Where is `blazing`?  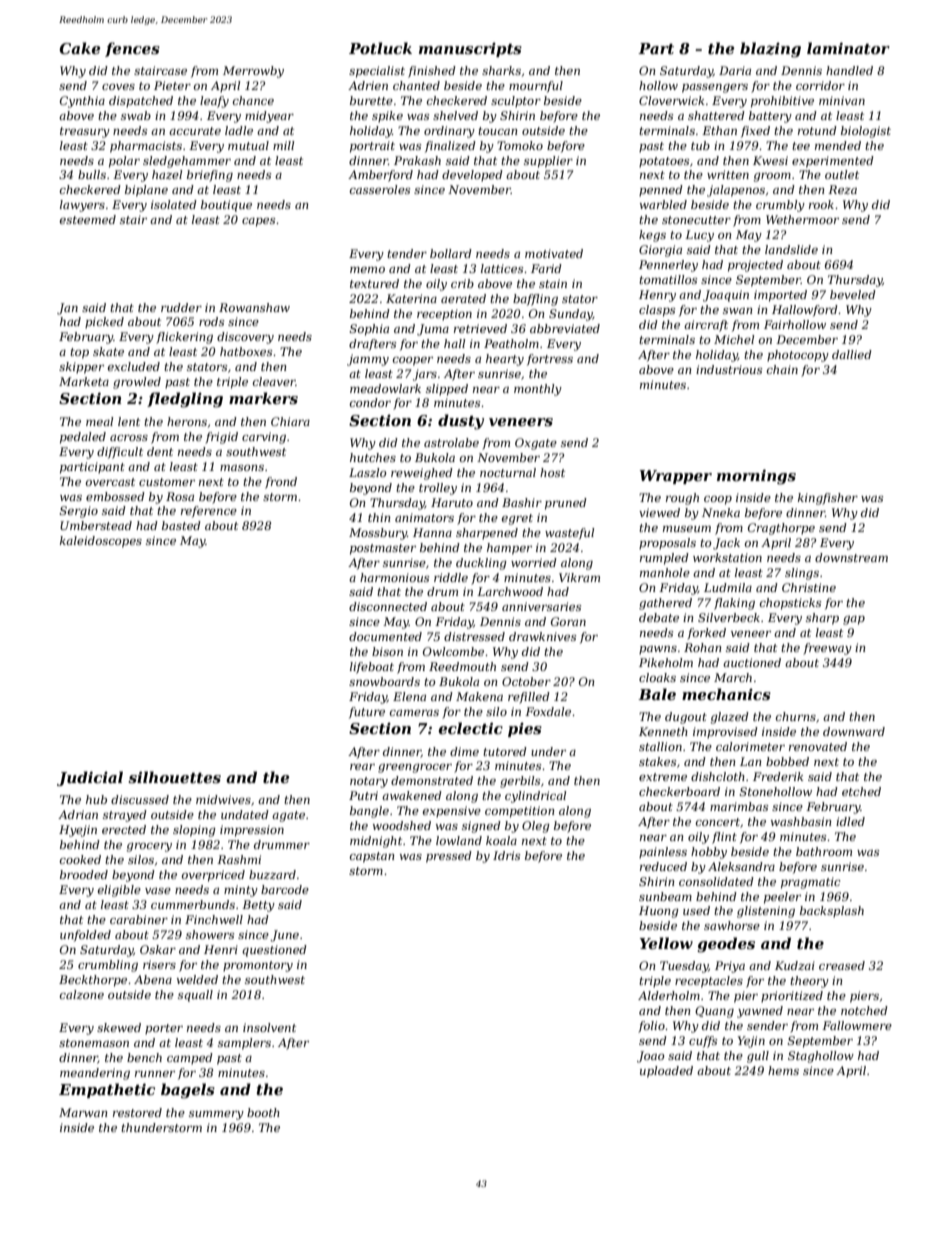 blazing is located at coordinates (770, 50).
